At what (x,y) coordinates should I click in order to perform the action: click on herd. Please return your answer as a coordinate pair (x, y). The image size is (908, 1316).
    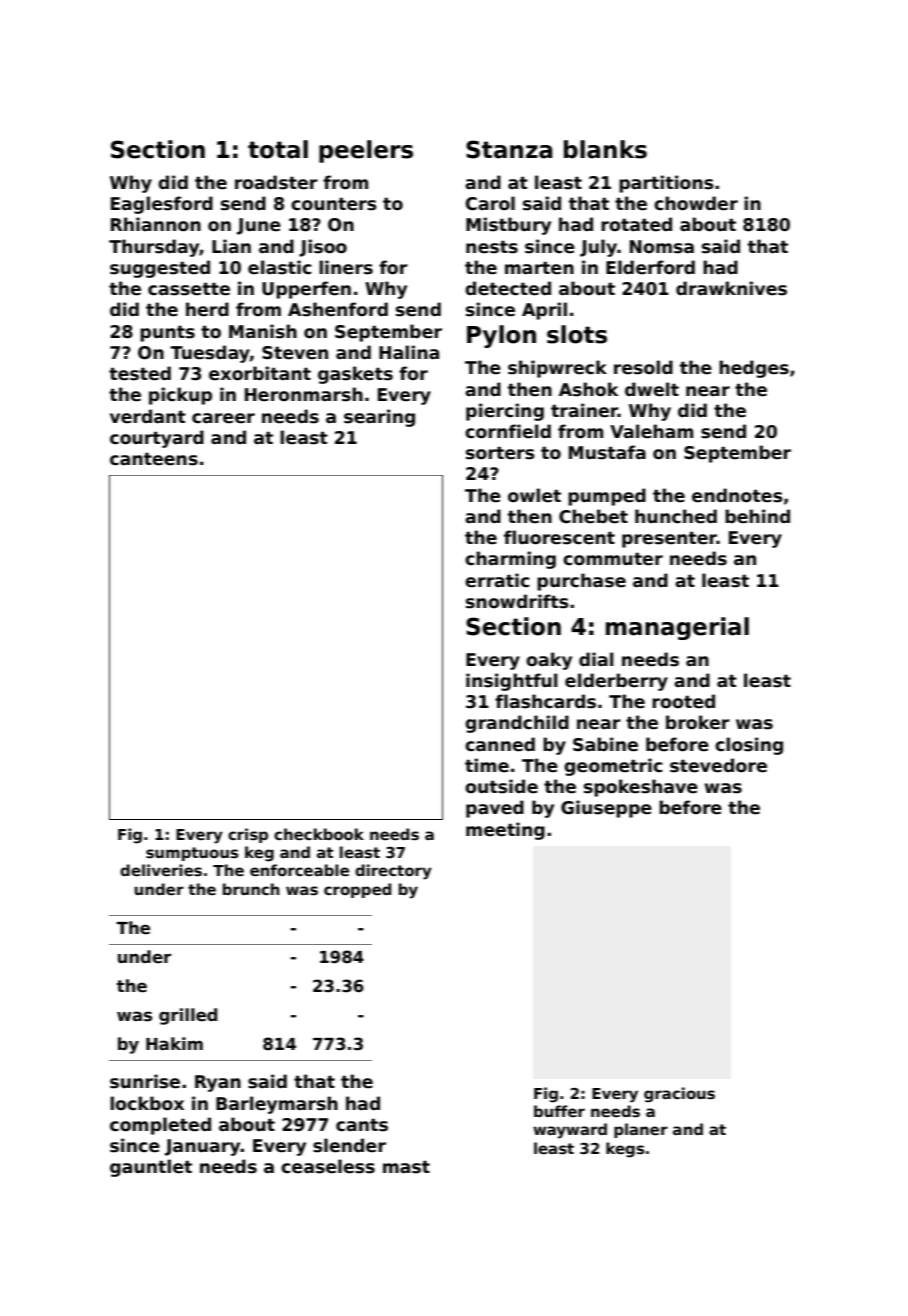
    Looking at the image, I should click on (207, 309).
